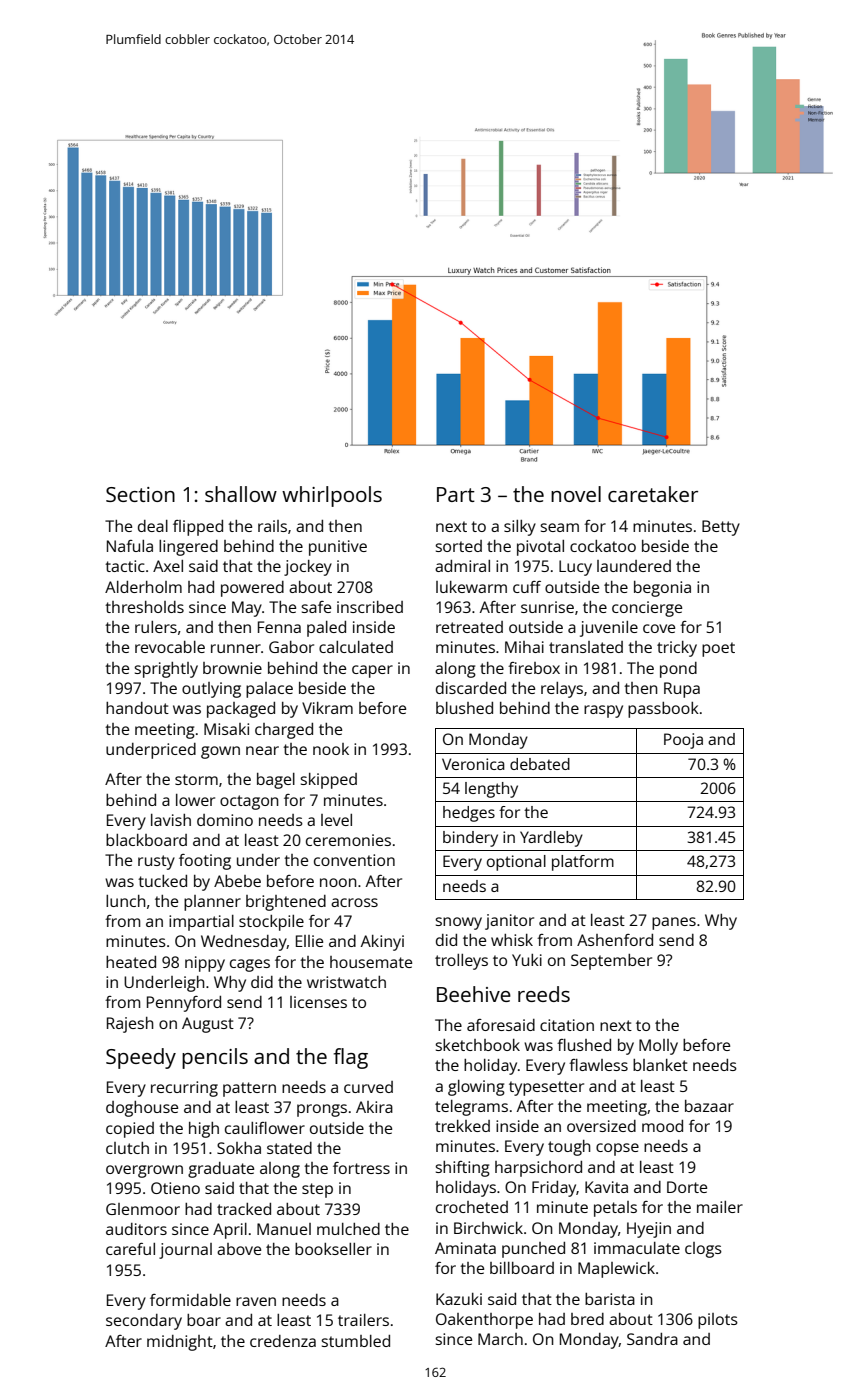  I want to click on debated, so click(540, 764).
